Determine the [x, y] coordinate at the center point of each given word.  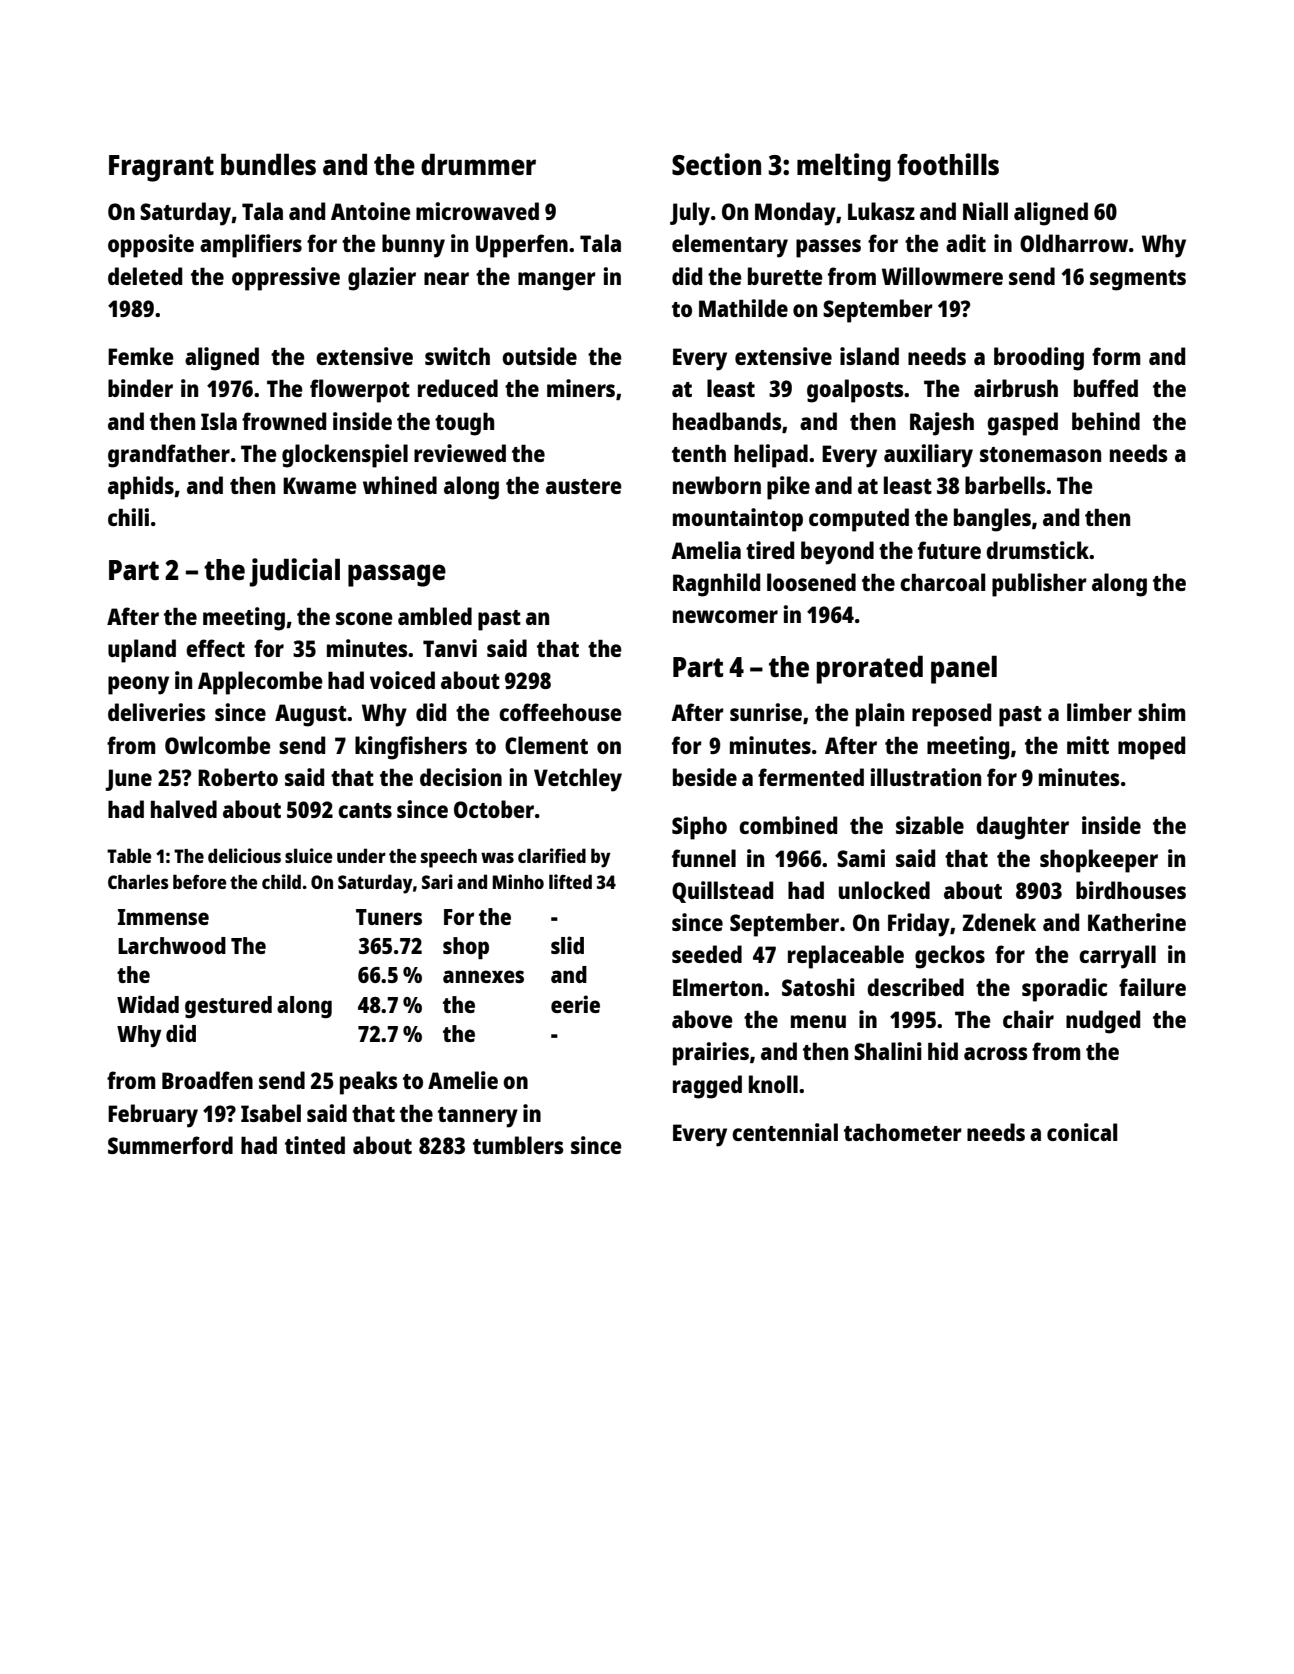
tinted [315, 1145]
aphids [141, 488]
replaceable [846, 957]
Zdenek [999, 922]
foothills [948, 164]
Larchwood [172, 945]
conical [1082, 1132]
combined [788, 825]
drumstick [1037, 550]
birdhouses [1131, 890]
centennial [785, 1132]
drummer [478, 164]
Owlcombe [218, 745]
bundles [268, 164]
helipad [771, 456]
